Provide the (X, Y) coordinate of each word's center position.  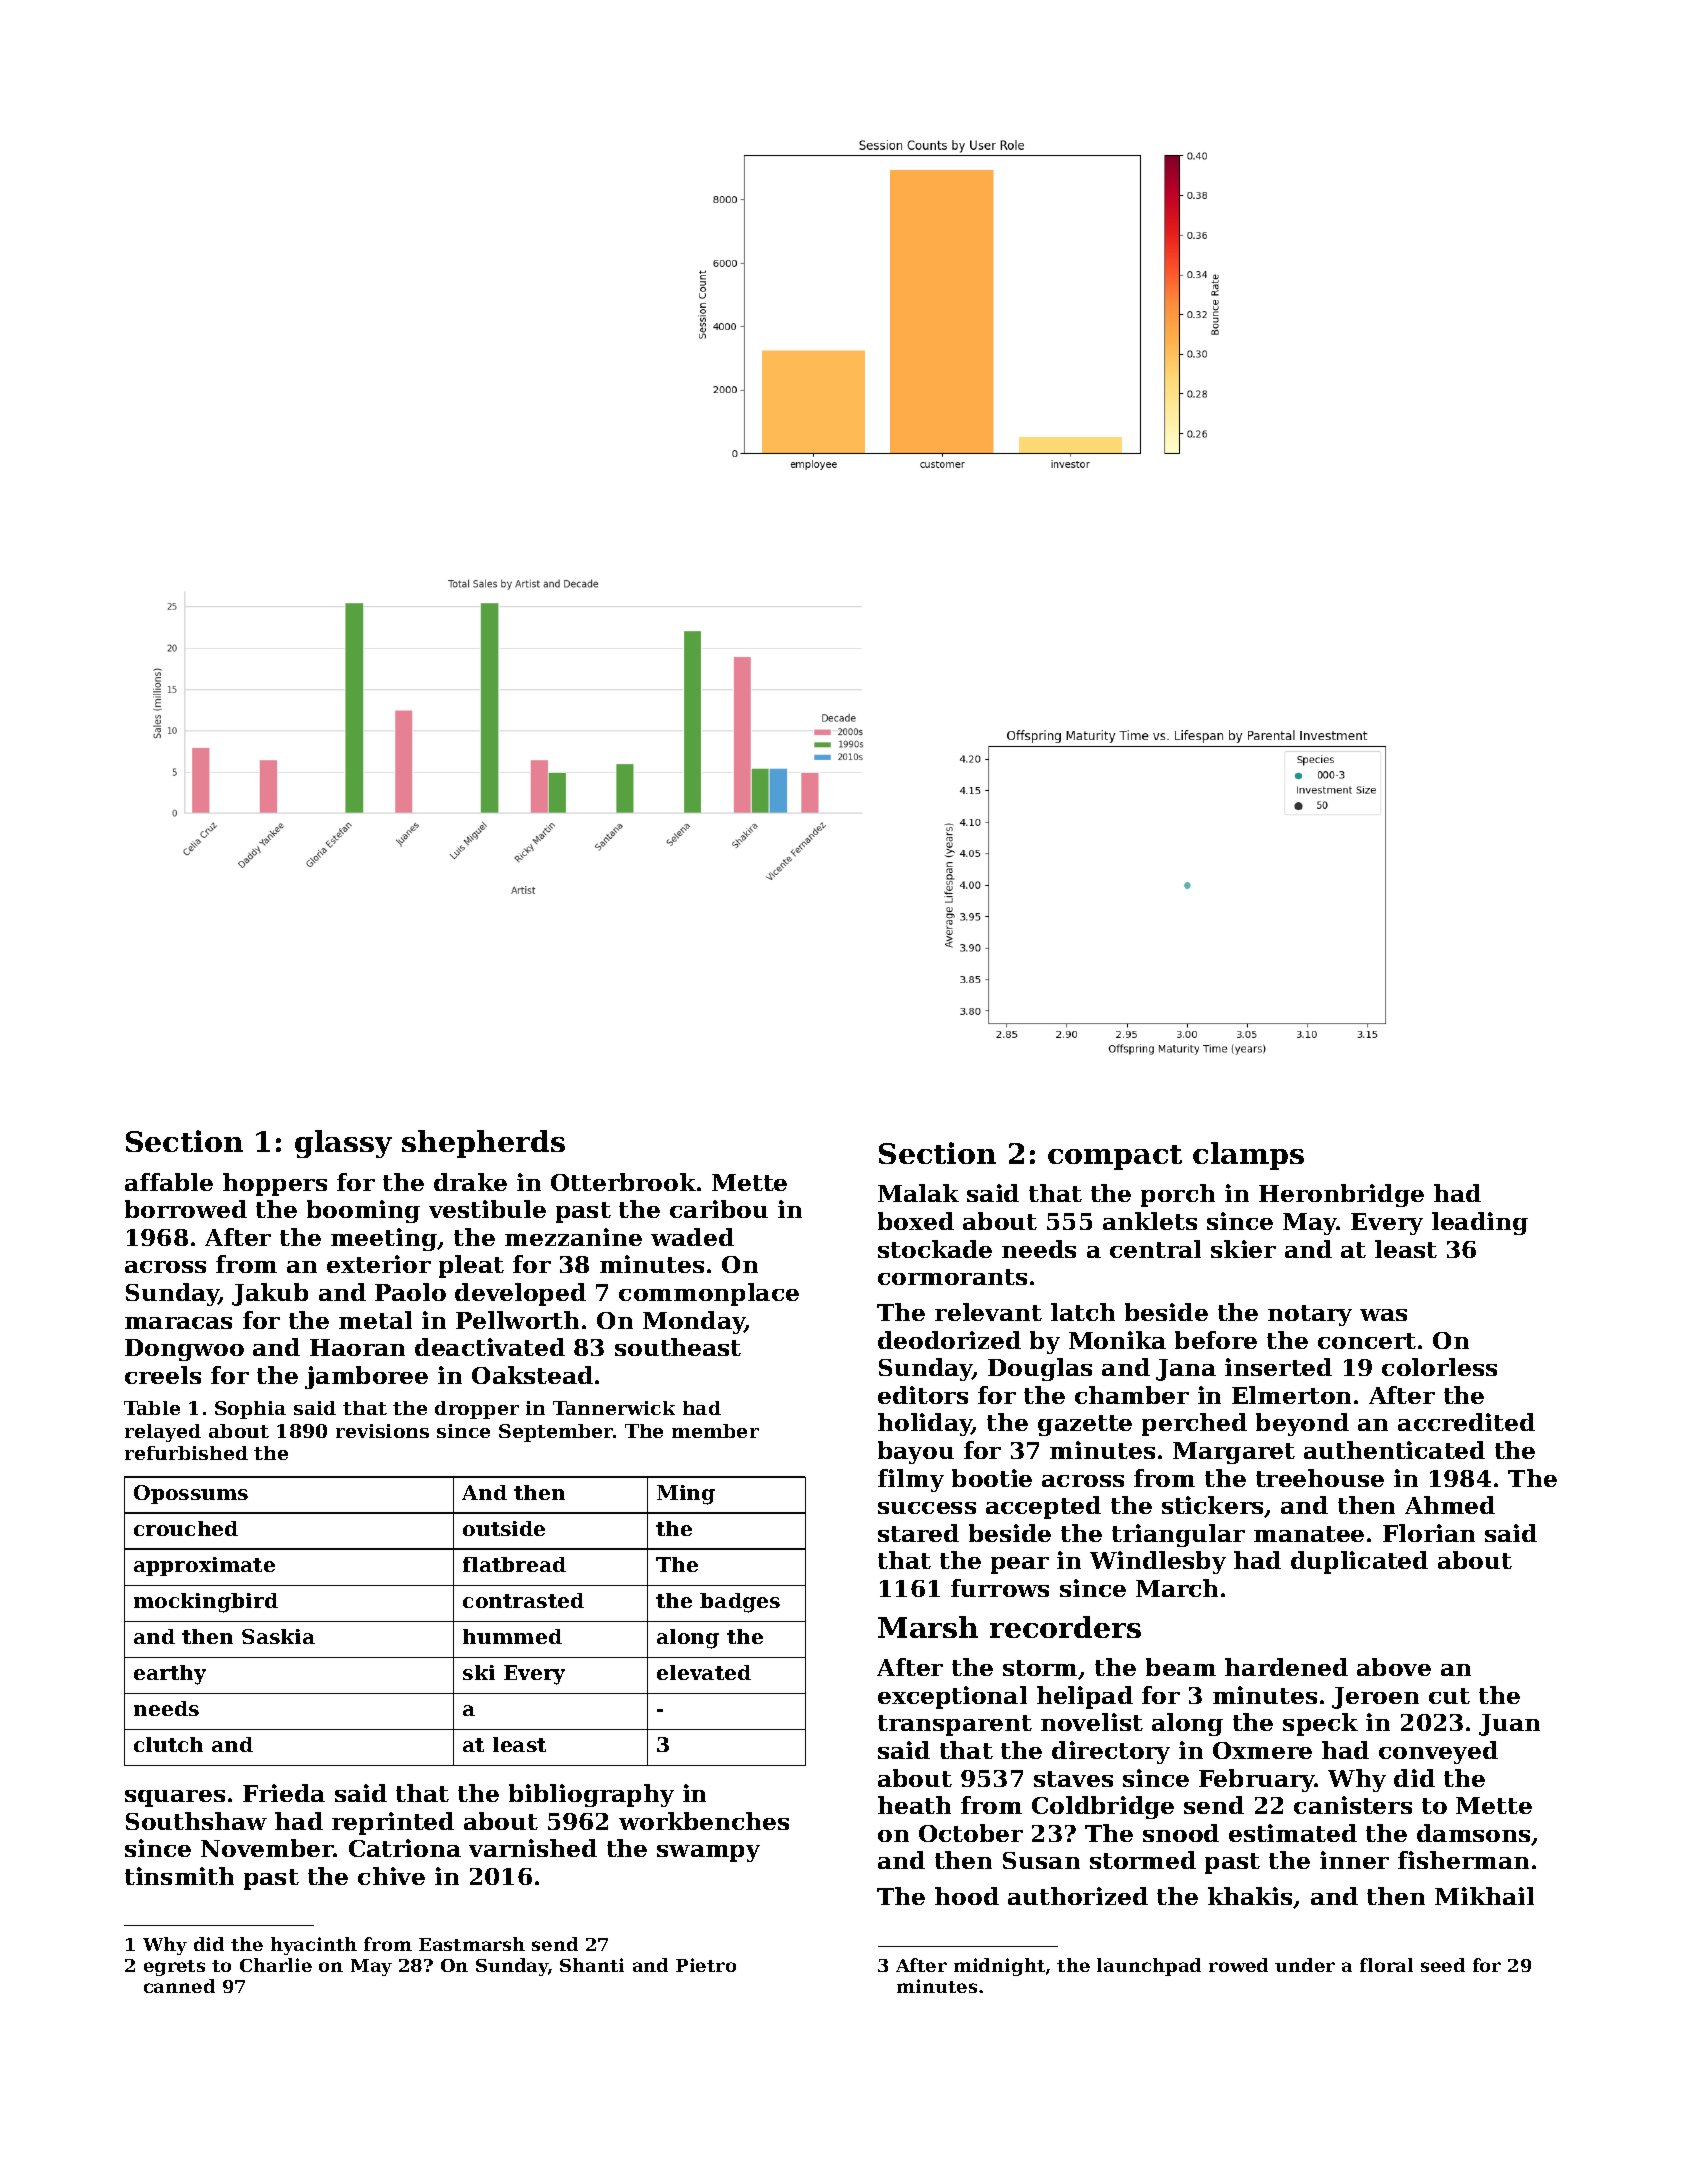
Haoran (357, 1347)
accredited (1466, 1422)
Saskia (278, 1636)
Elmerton (1291, 1395)
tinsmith (179, 1876)
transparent (955, 1725)
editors (923, 1395)
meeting (384, 1239)
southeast (678, 1347)
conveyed (1438, 1752)
